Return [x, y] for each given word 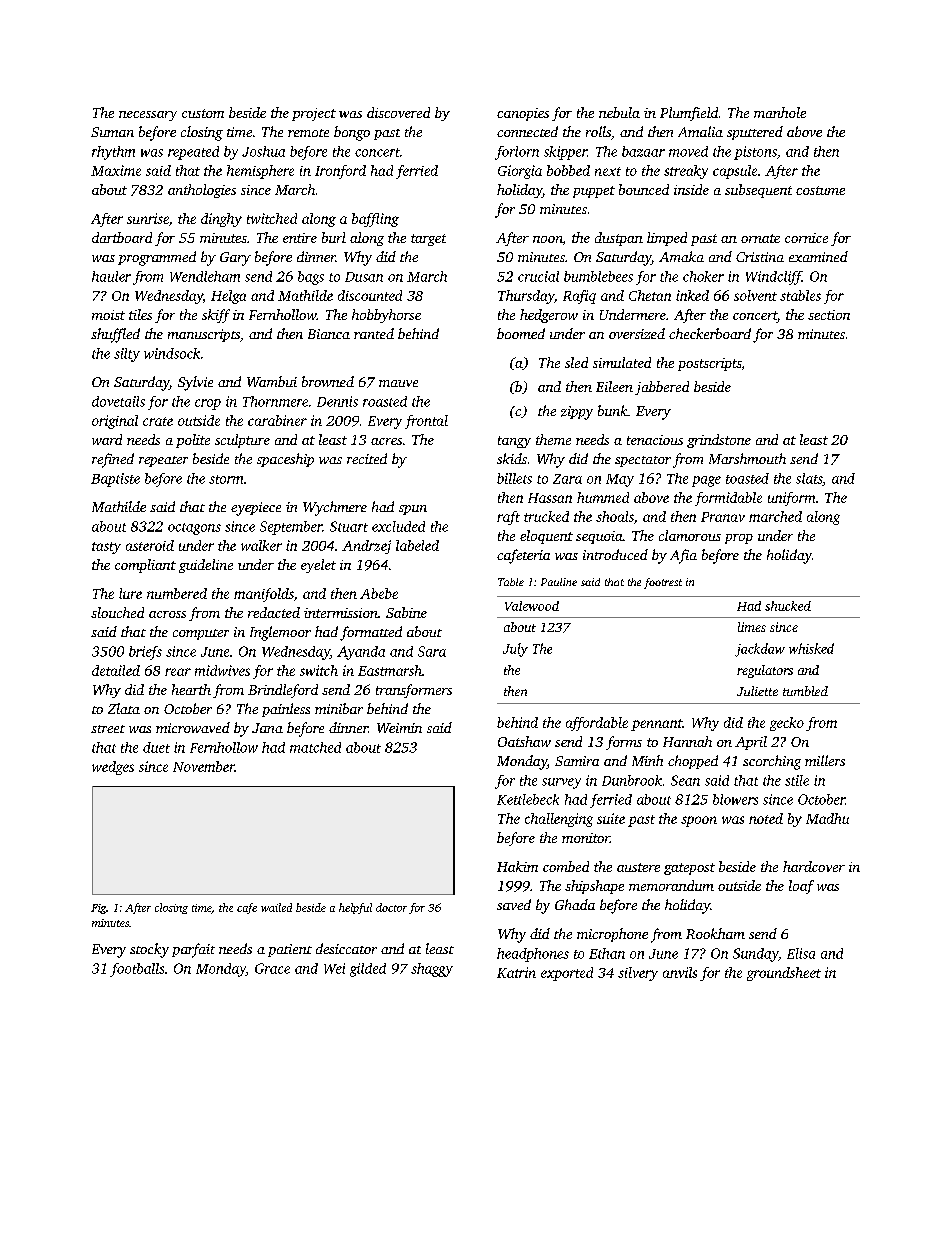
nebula [619, 112]
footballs [137, 970]
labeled [417, 545]
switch [319, 670]
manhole [780, 112]
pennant [656, 725]
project [314, 114]
